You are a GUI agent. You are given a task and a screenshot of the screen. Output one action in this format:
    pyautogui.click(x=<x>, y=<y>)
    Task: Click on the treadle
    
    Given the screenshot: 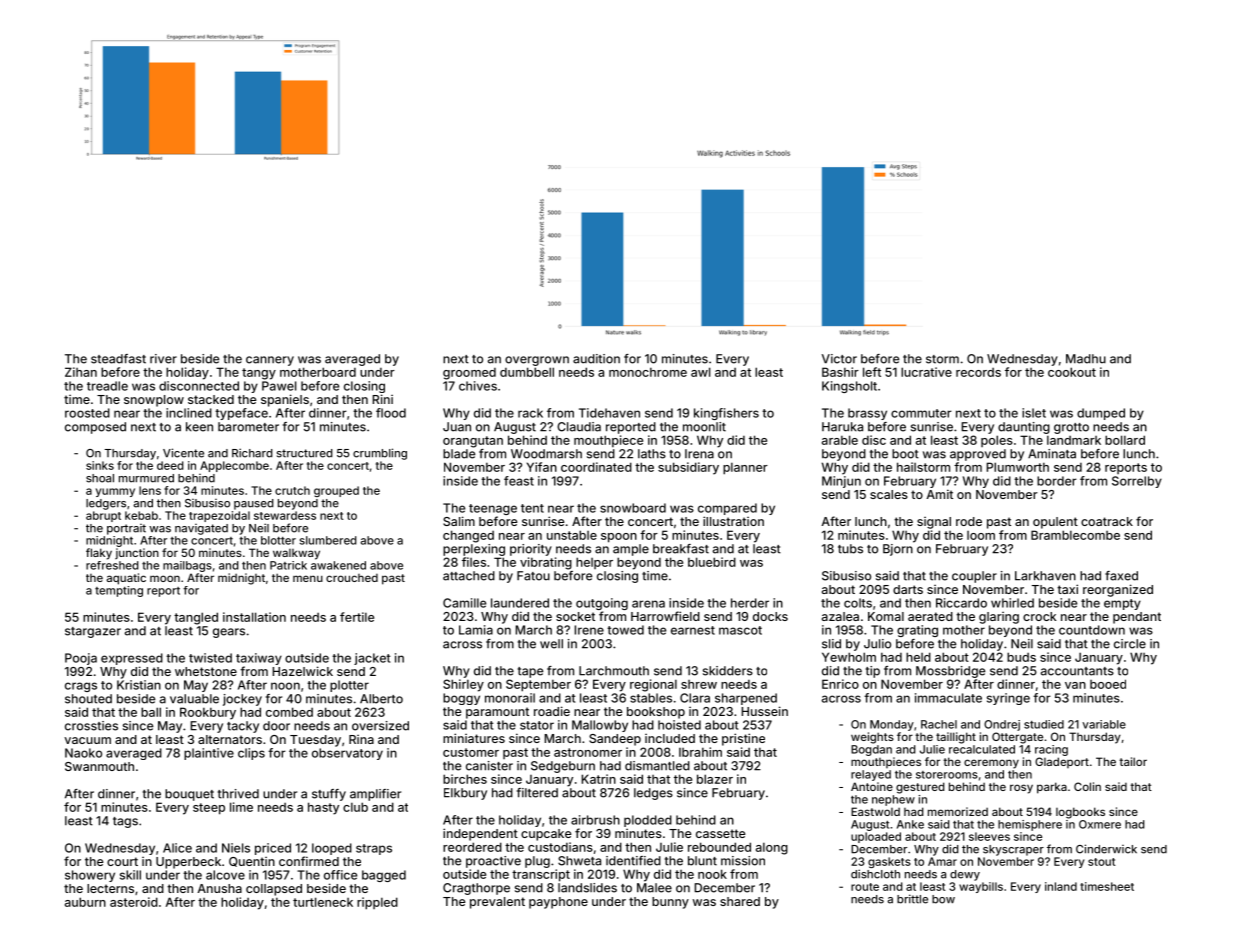 What is the action you would take?
    pyautogui.click(x=107, y=386)
